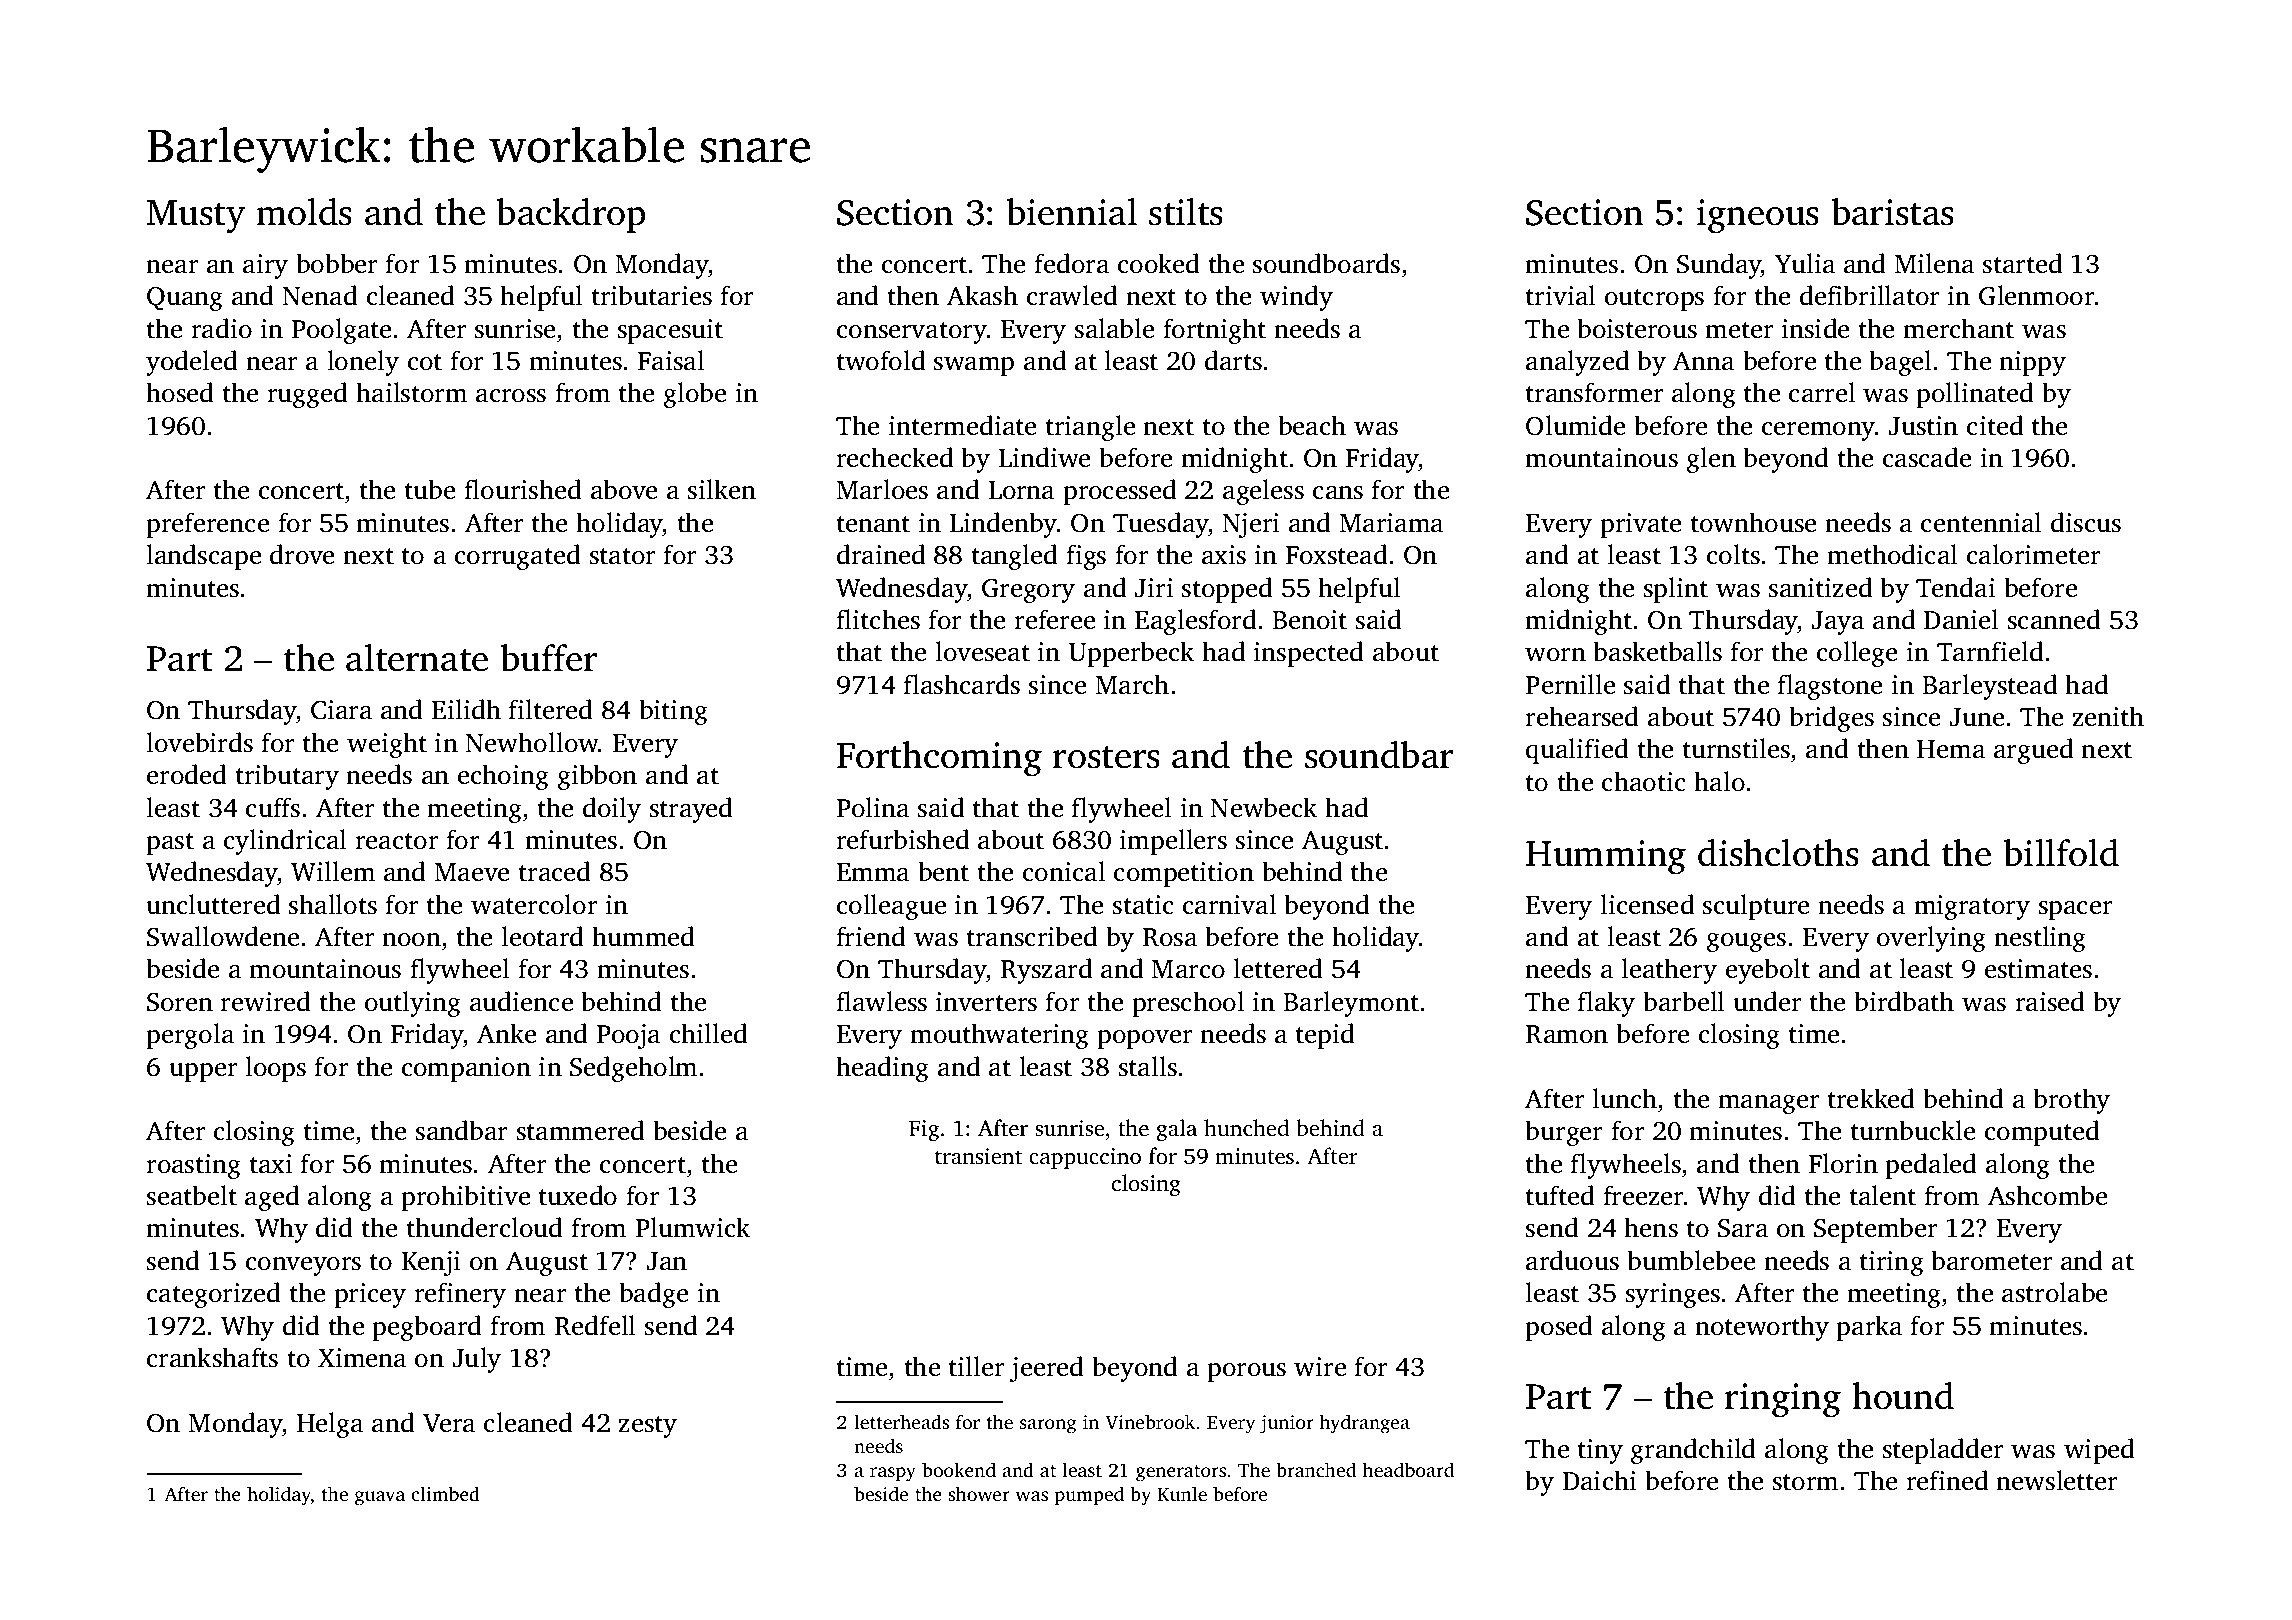 The image size is (2292, 1620). Describe the element at coordinates (320, 295) in the screenshot. I see `Nenad` at that location.
